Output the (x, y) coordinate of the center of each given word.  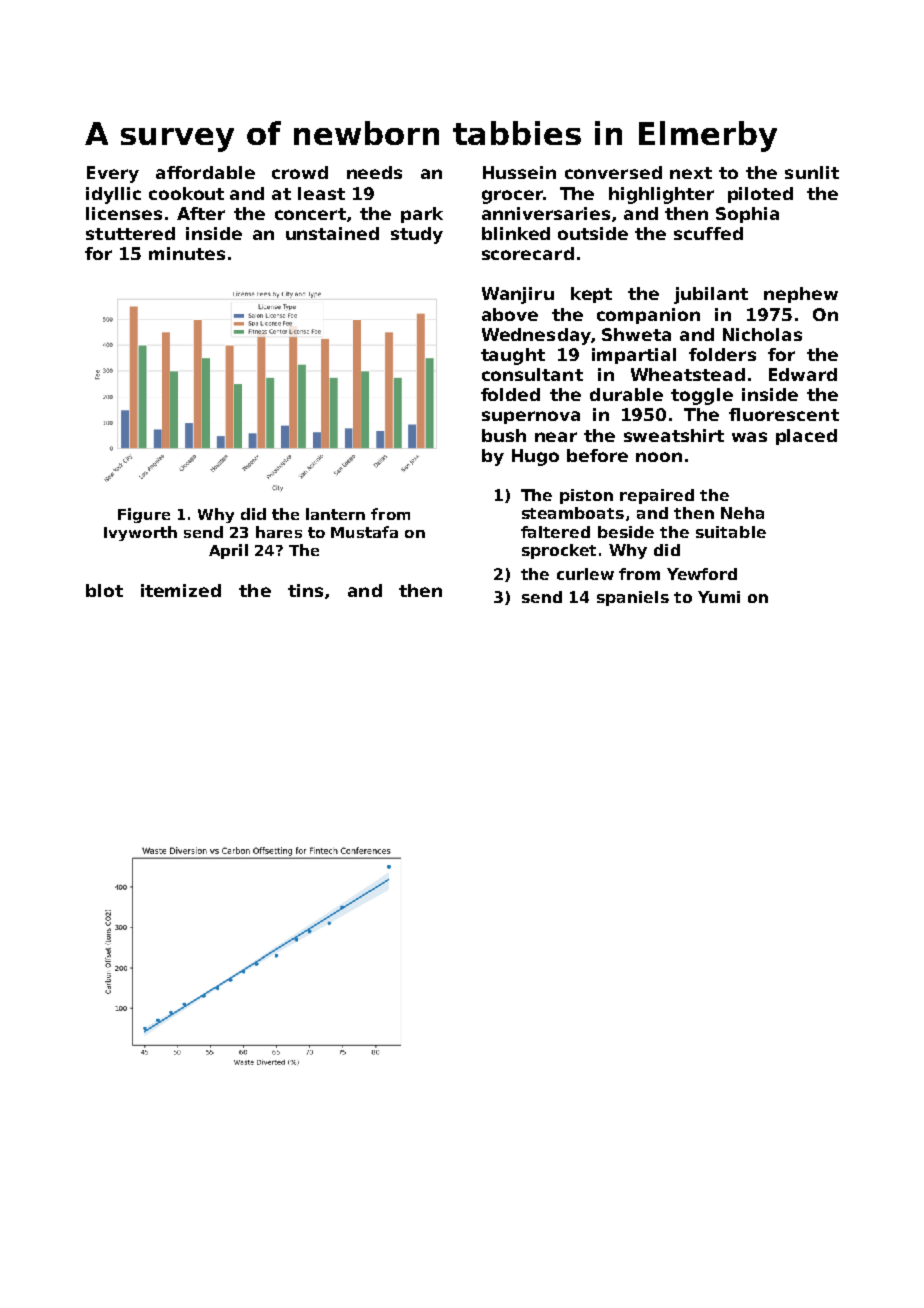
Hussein (519, 172)
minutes (187, 253)
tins (305, 590)
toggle (702, 396)
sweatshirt (674, 435)
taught (513, 356)
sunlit (812, 172)
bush (504, 435)
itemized (181, 590)
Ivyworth (140, 533)
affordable (205, 172)
